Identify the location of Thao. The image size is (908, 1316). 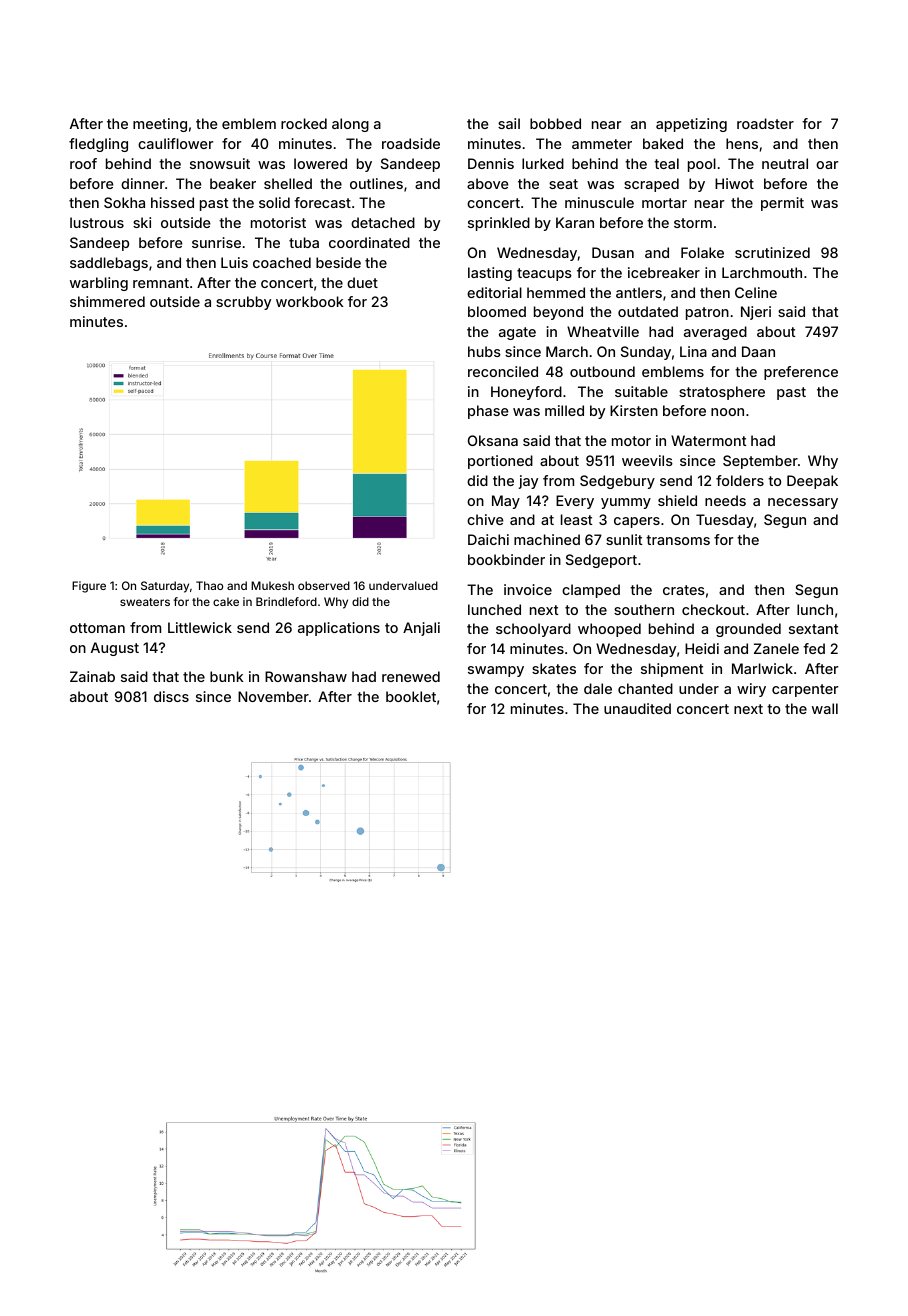
(209, 585).
